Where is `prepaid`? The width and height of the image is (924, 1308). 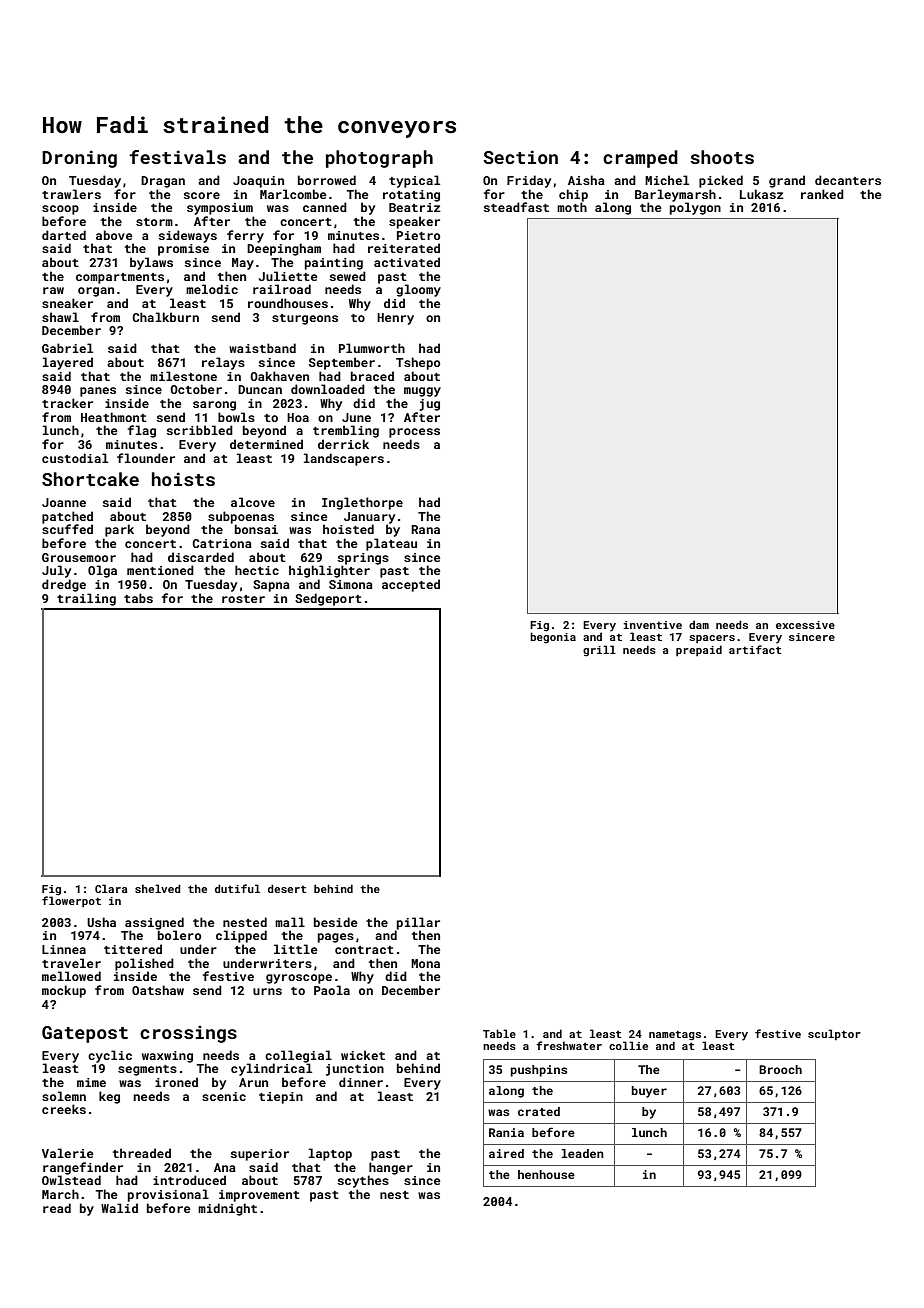
prepaid is located at coordinates (699, 650).
